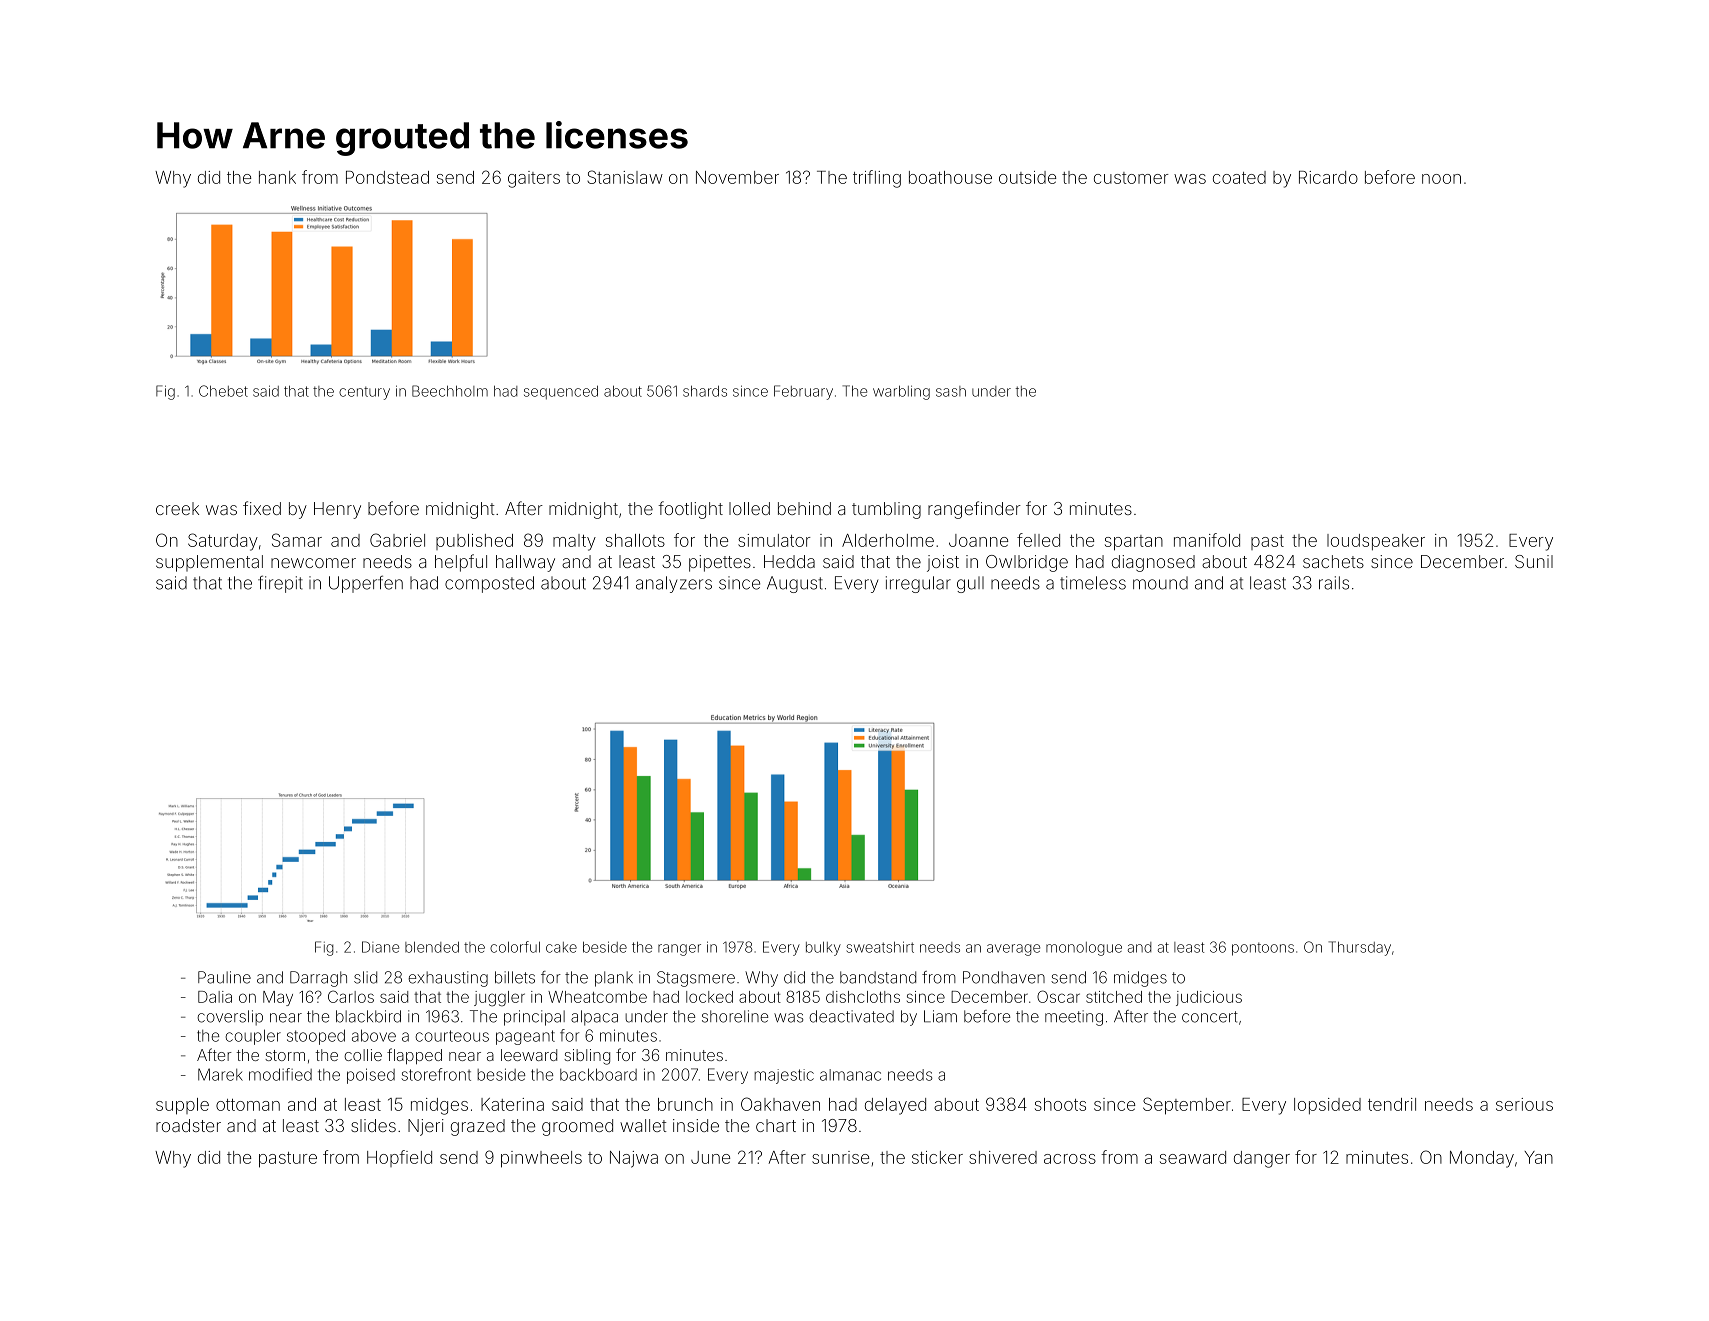 Image resolution: width=1709 pixels, height=1321 pixels. Describe the element at coordinates (1027, 177) in the page. I see `outside` at that location.
